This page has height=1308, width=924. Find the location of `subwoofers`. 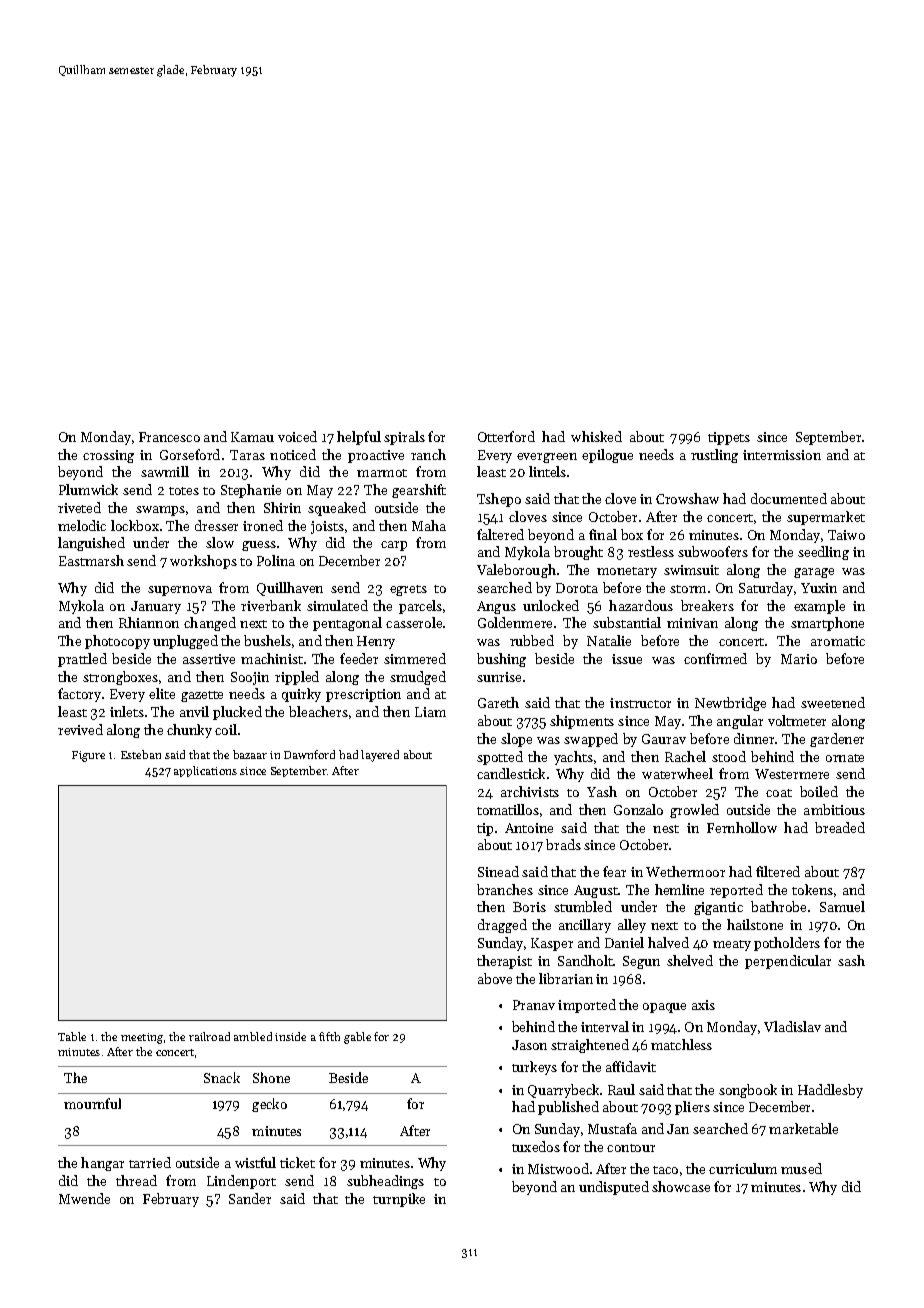

subwoofers is located at coordinates (713, 551).
